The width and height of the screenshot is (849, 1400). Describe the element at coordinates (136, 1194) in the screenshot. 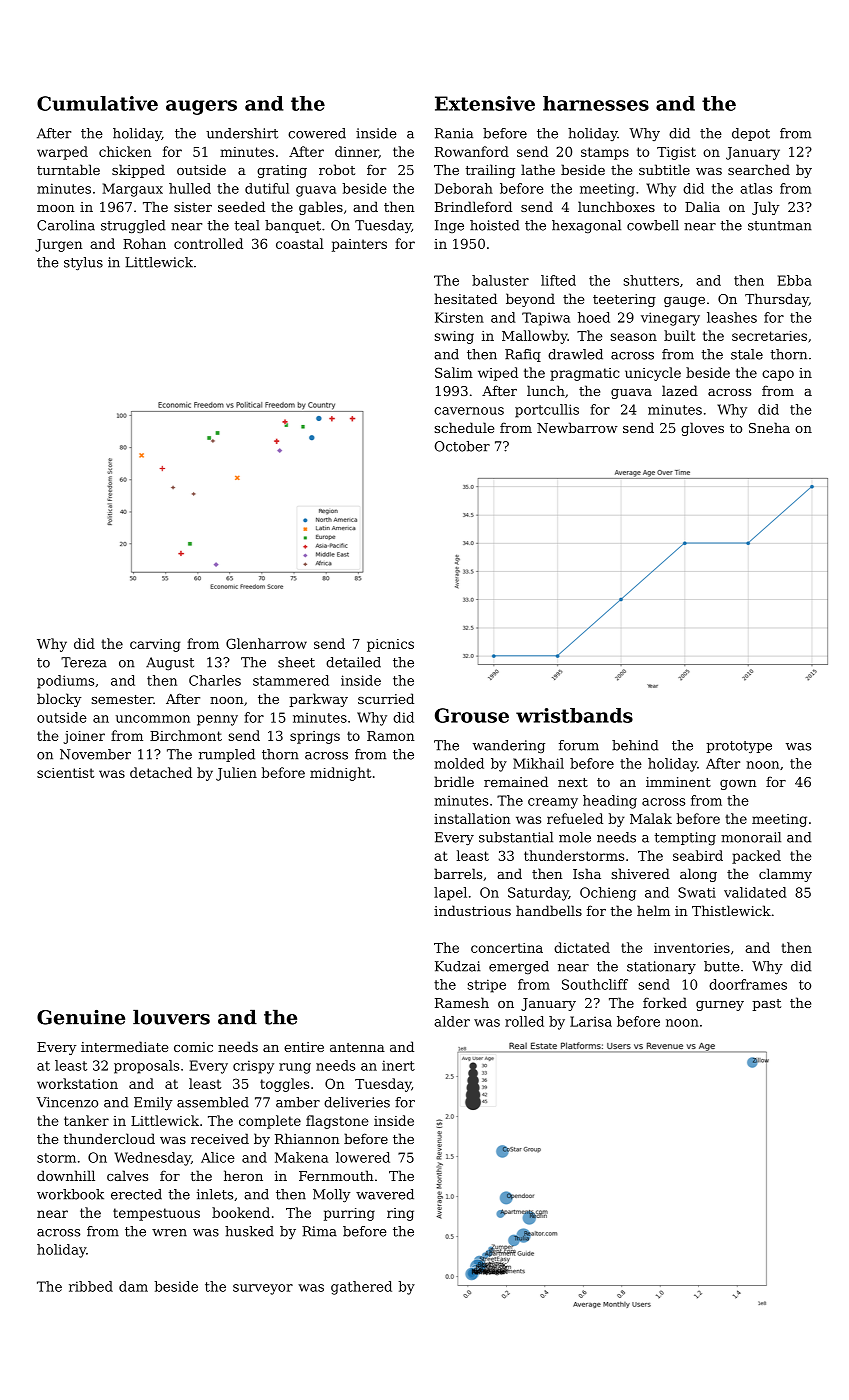

I see `erected` at that location.
